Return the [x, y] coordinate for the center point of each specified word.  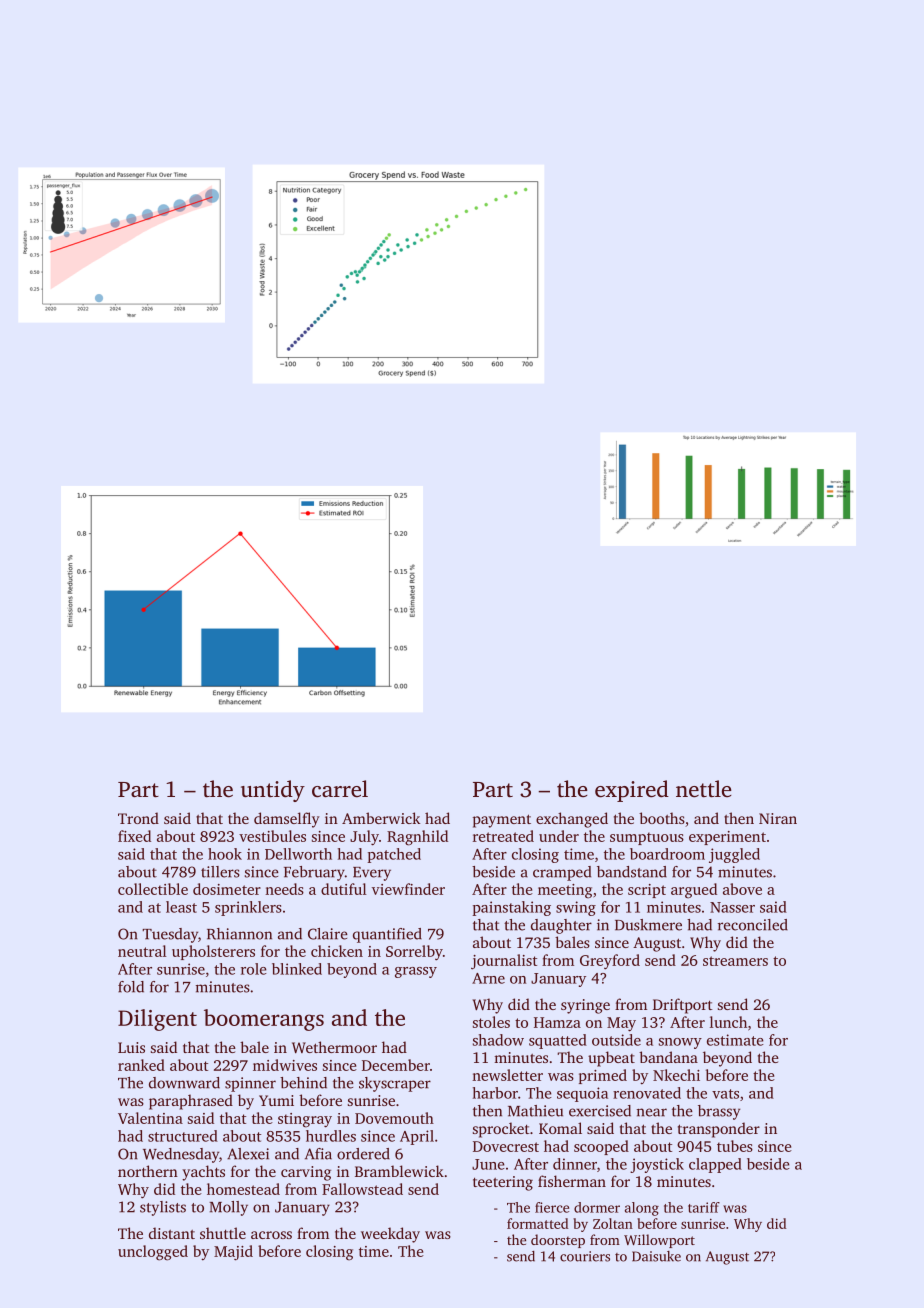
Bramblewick [399, 1171]
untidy [273, 791]
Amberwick [381, 818]
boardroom [667, 854]
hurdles [331, 1136]
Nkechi [676, 1075]
